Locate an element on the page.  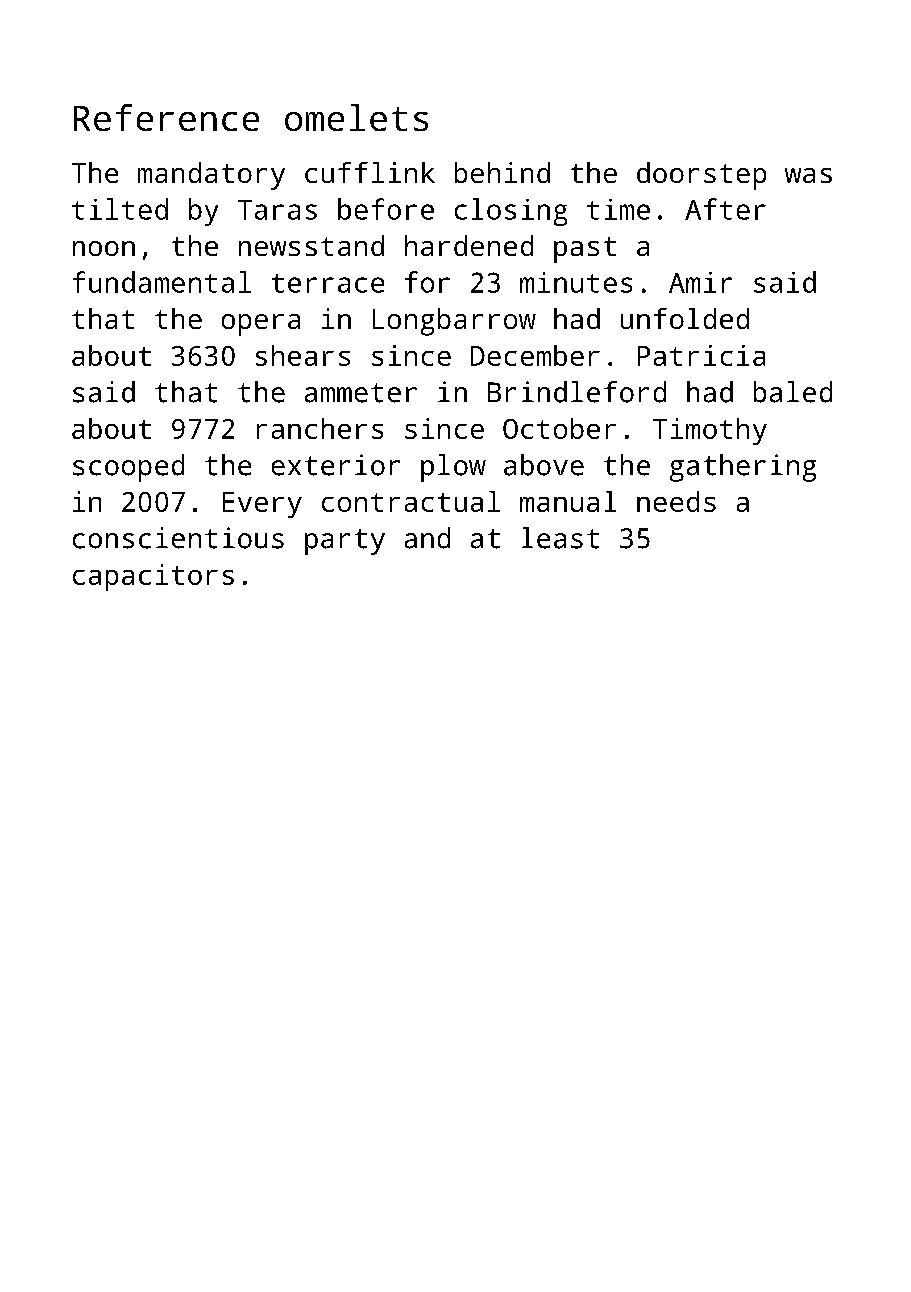
noon is located at coordinates (104, 248).
